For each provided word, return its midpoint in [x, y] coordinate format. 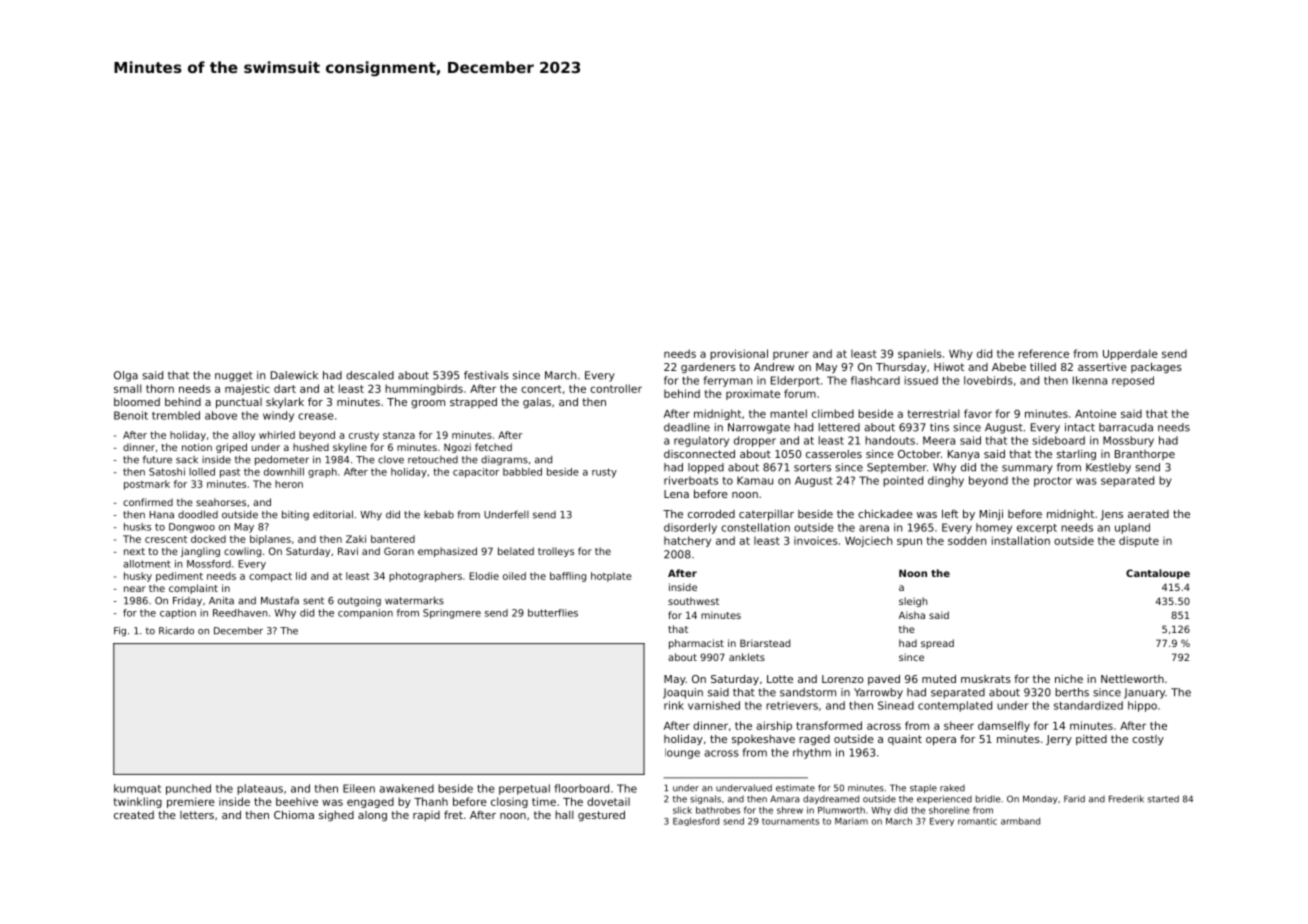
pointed [903, 481]
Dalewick [294, 375]
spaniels [920, 354]
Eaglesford [696, 821]
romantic [977, 821]
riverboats [691, 480]
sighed [336, 816]
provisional [739, 354]
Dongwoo [192, 528]
